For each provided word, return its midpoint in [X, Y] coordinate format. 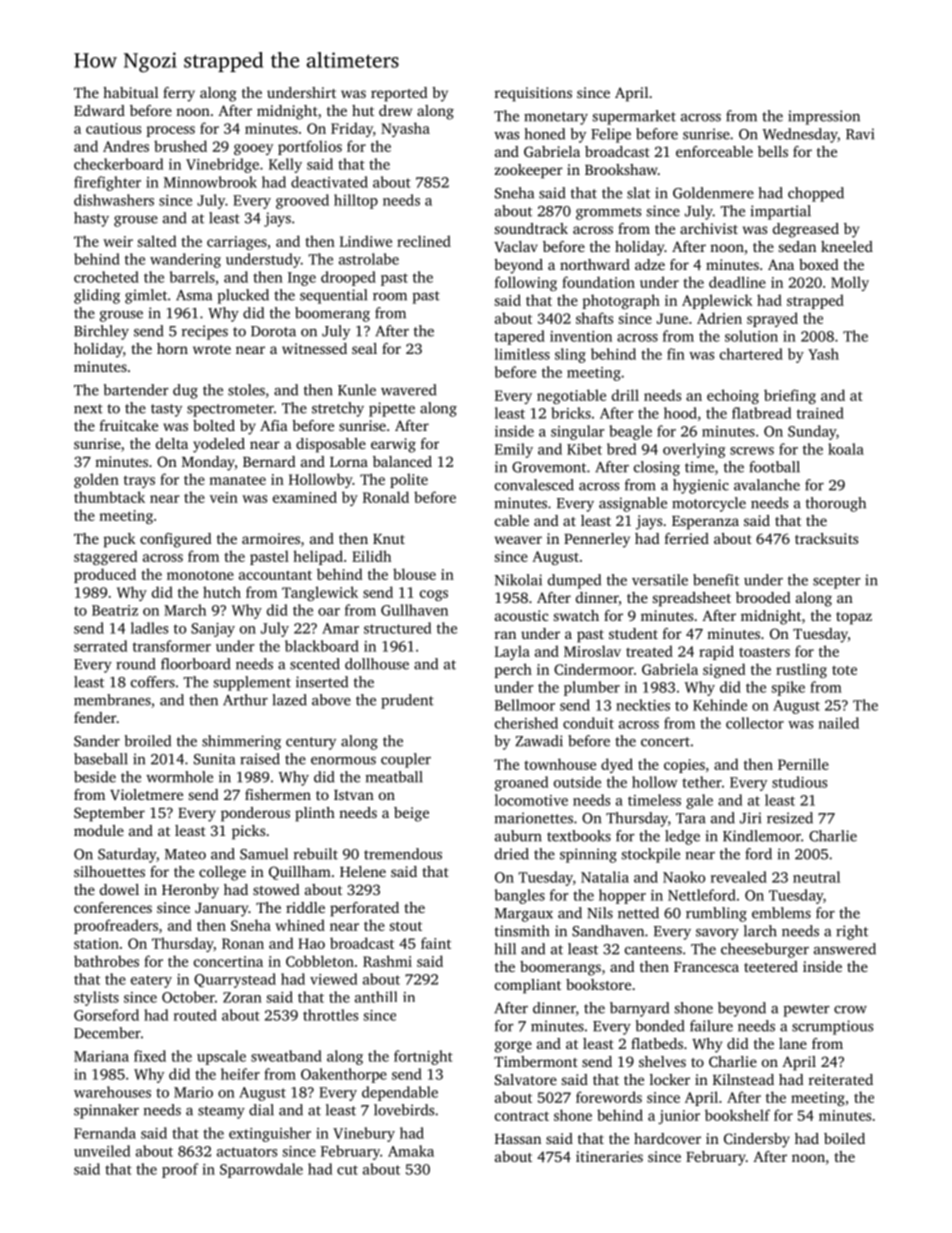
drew [395, 110]
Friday [352, 129]
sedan [797, 246]
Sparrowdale [261, 1170]
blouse [414, 574]
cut [347, 1170]
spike [788, 688]
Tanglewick [320, 593]
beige [411, 814]
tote [844, 670]
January [222, 910]
